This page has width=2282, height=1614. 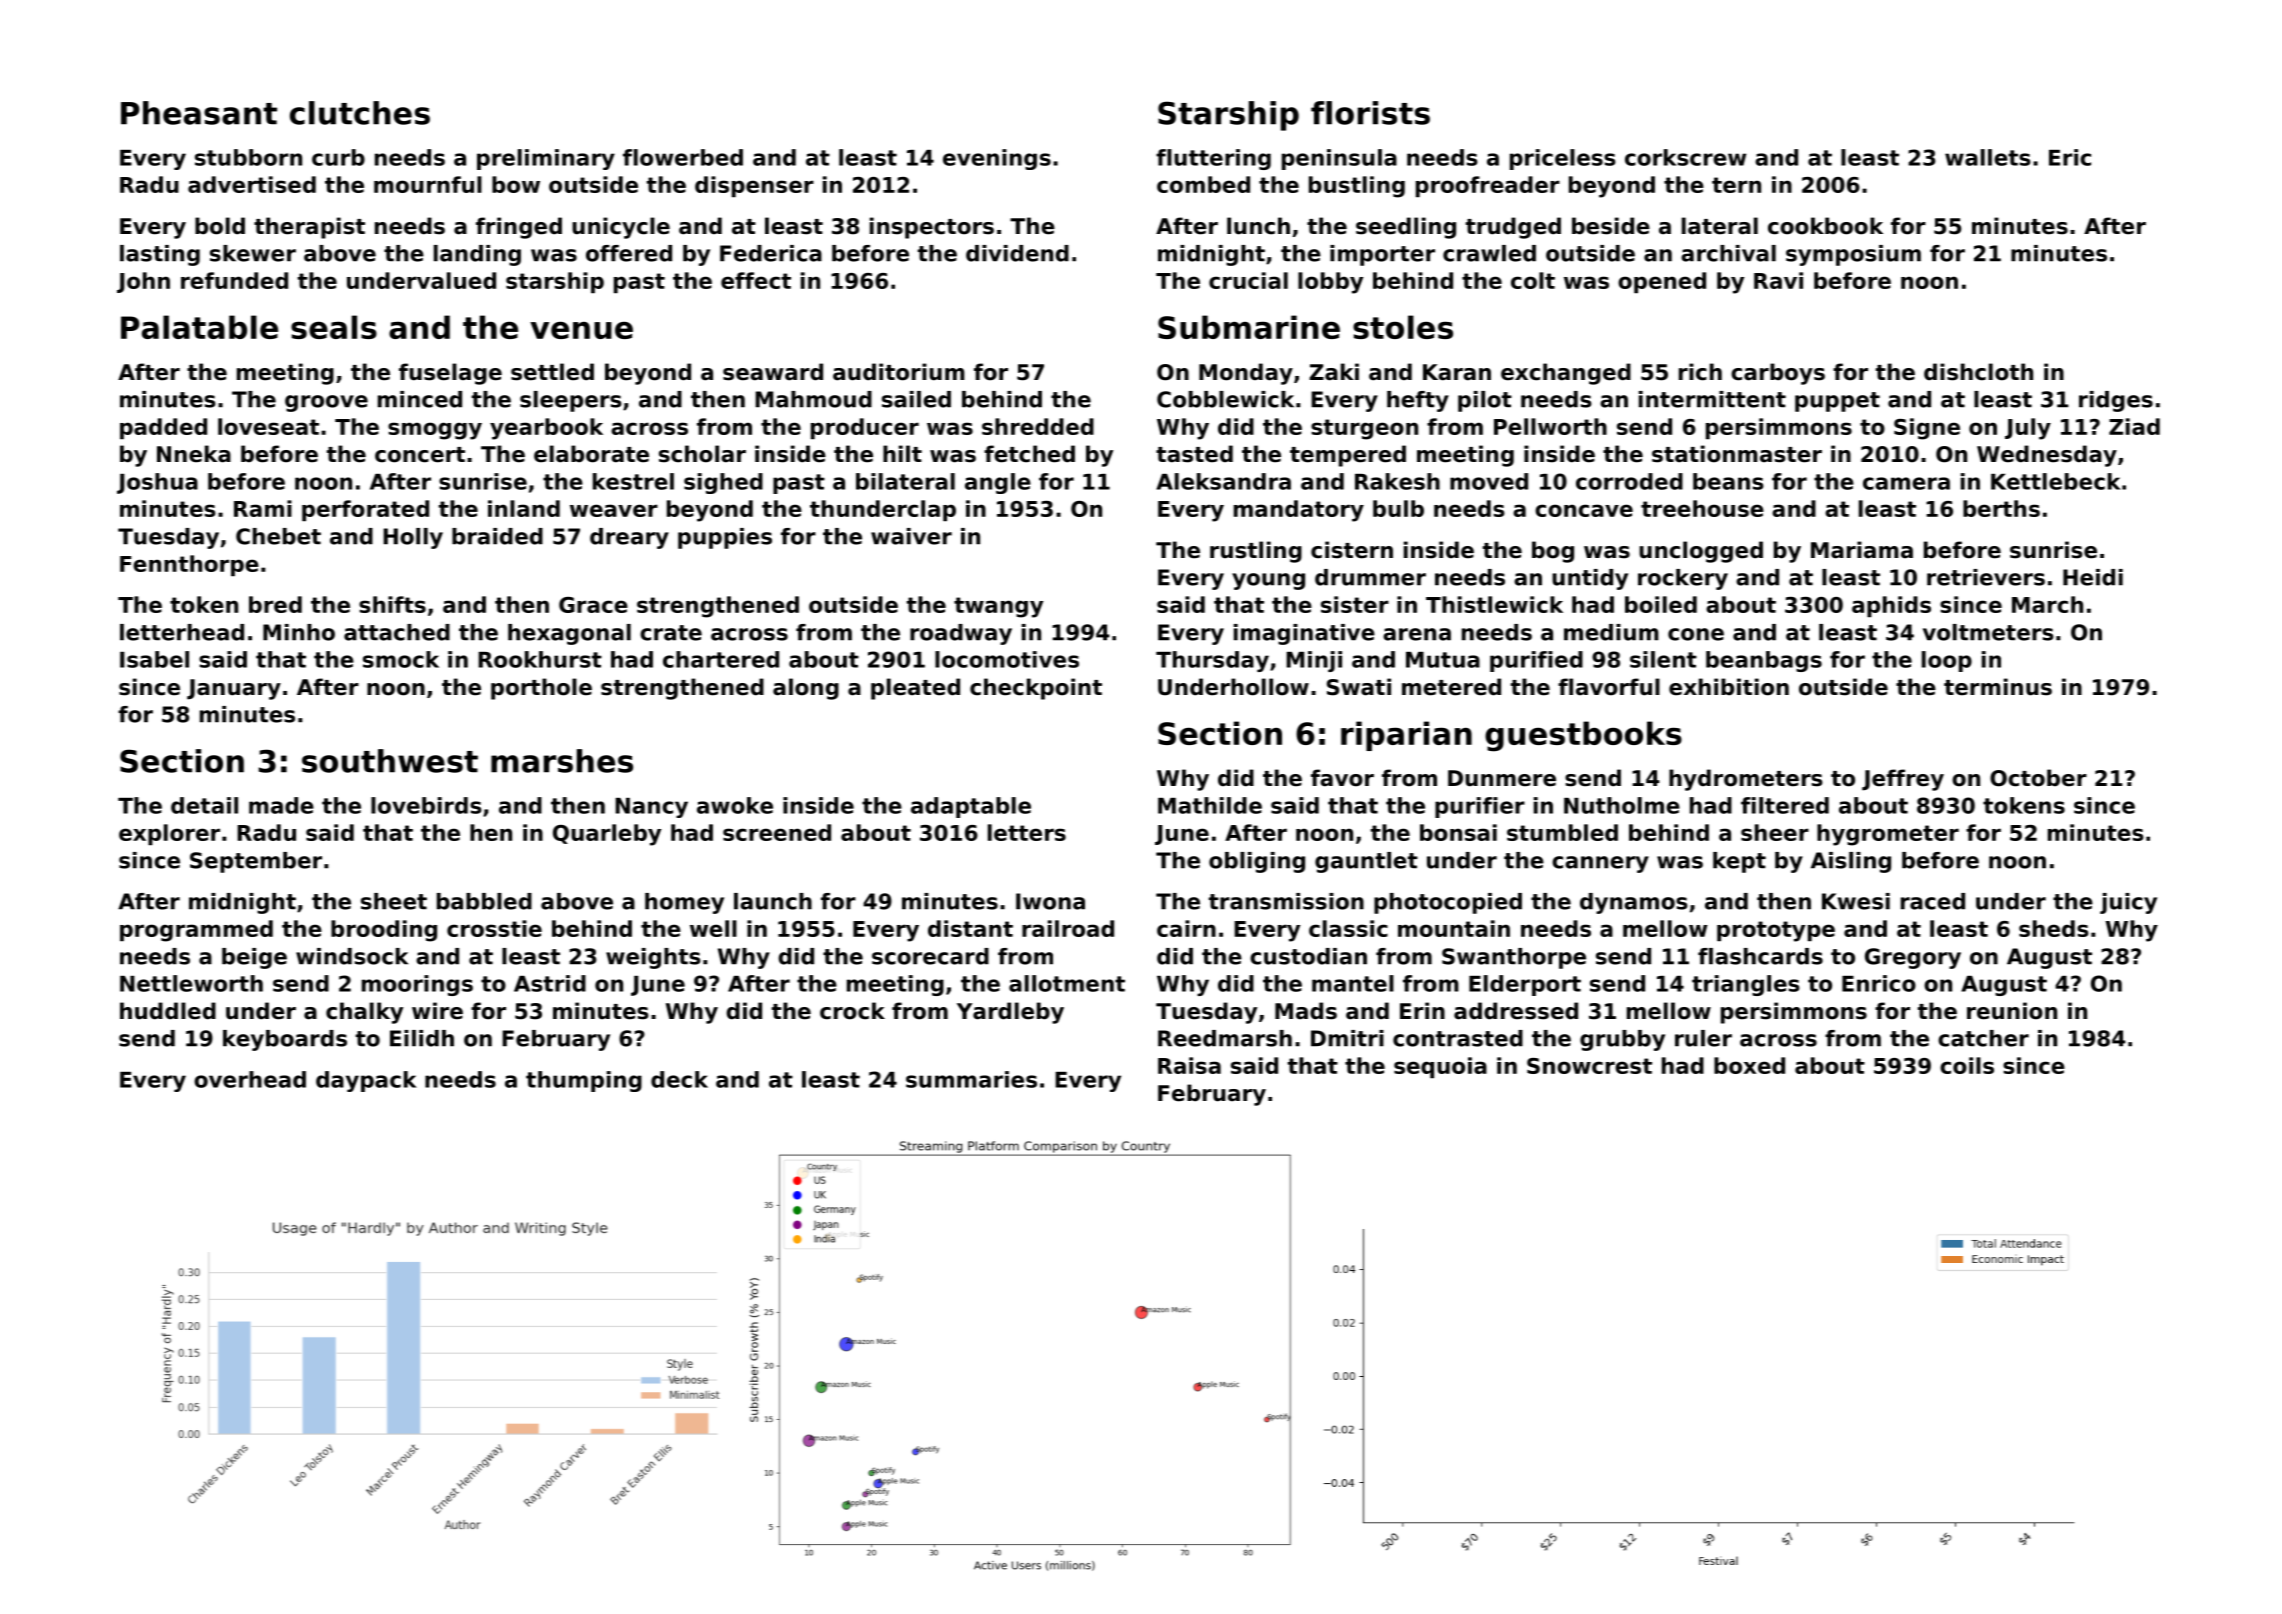 What do you see at coordinates (1370, 113) in the page?
I see `florists` at bounding box center [1370, 113].
